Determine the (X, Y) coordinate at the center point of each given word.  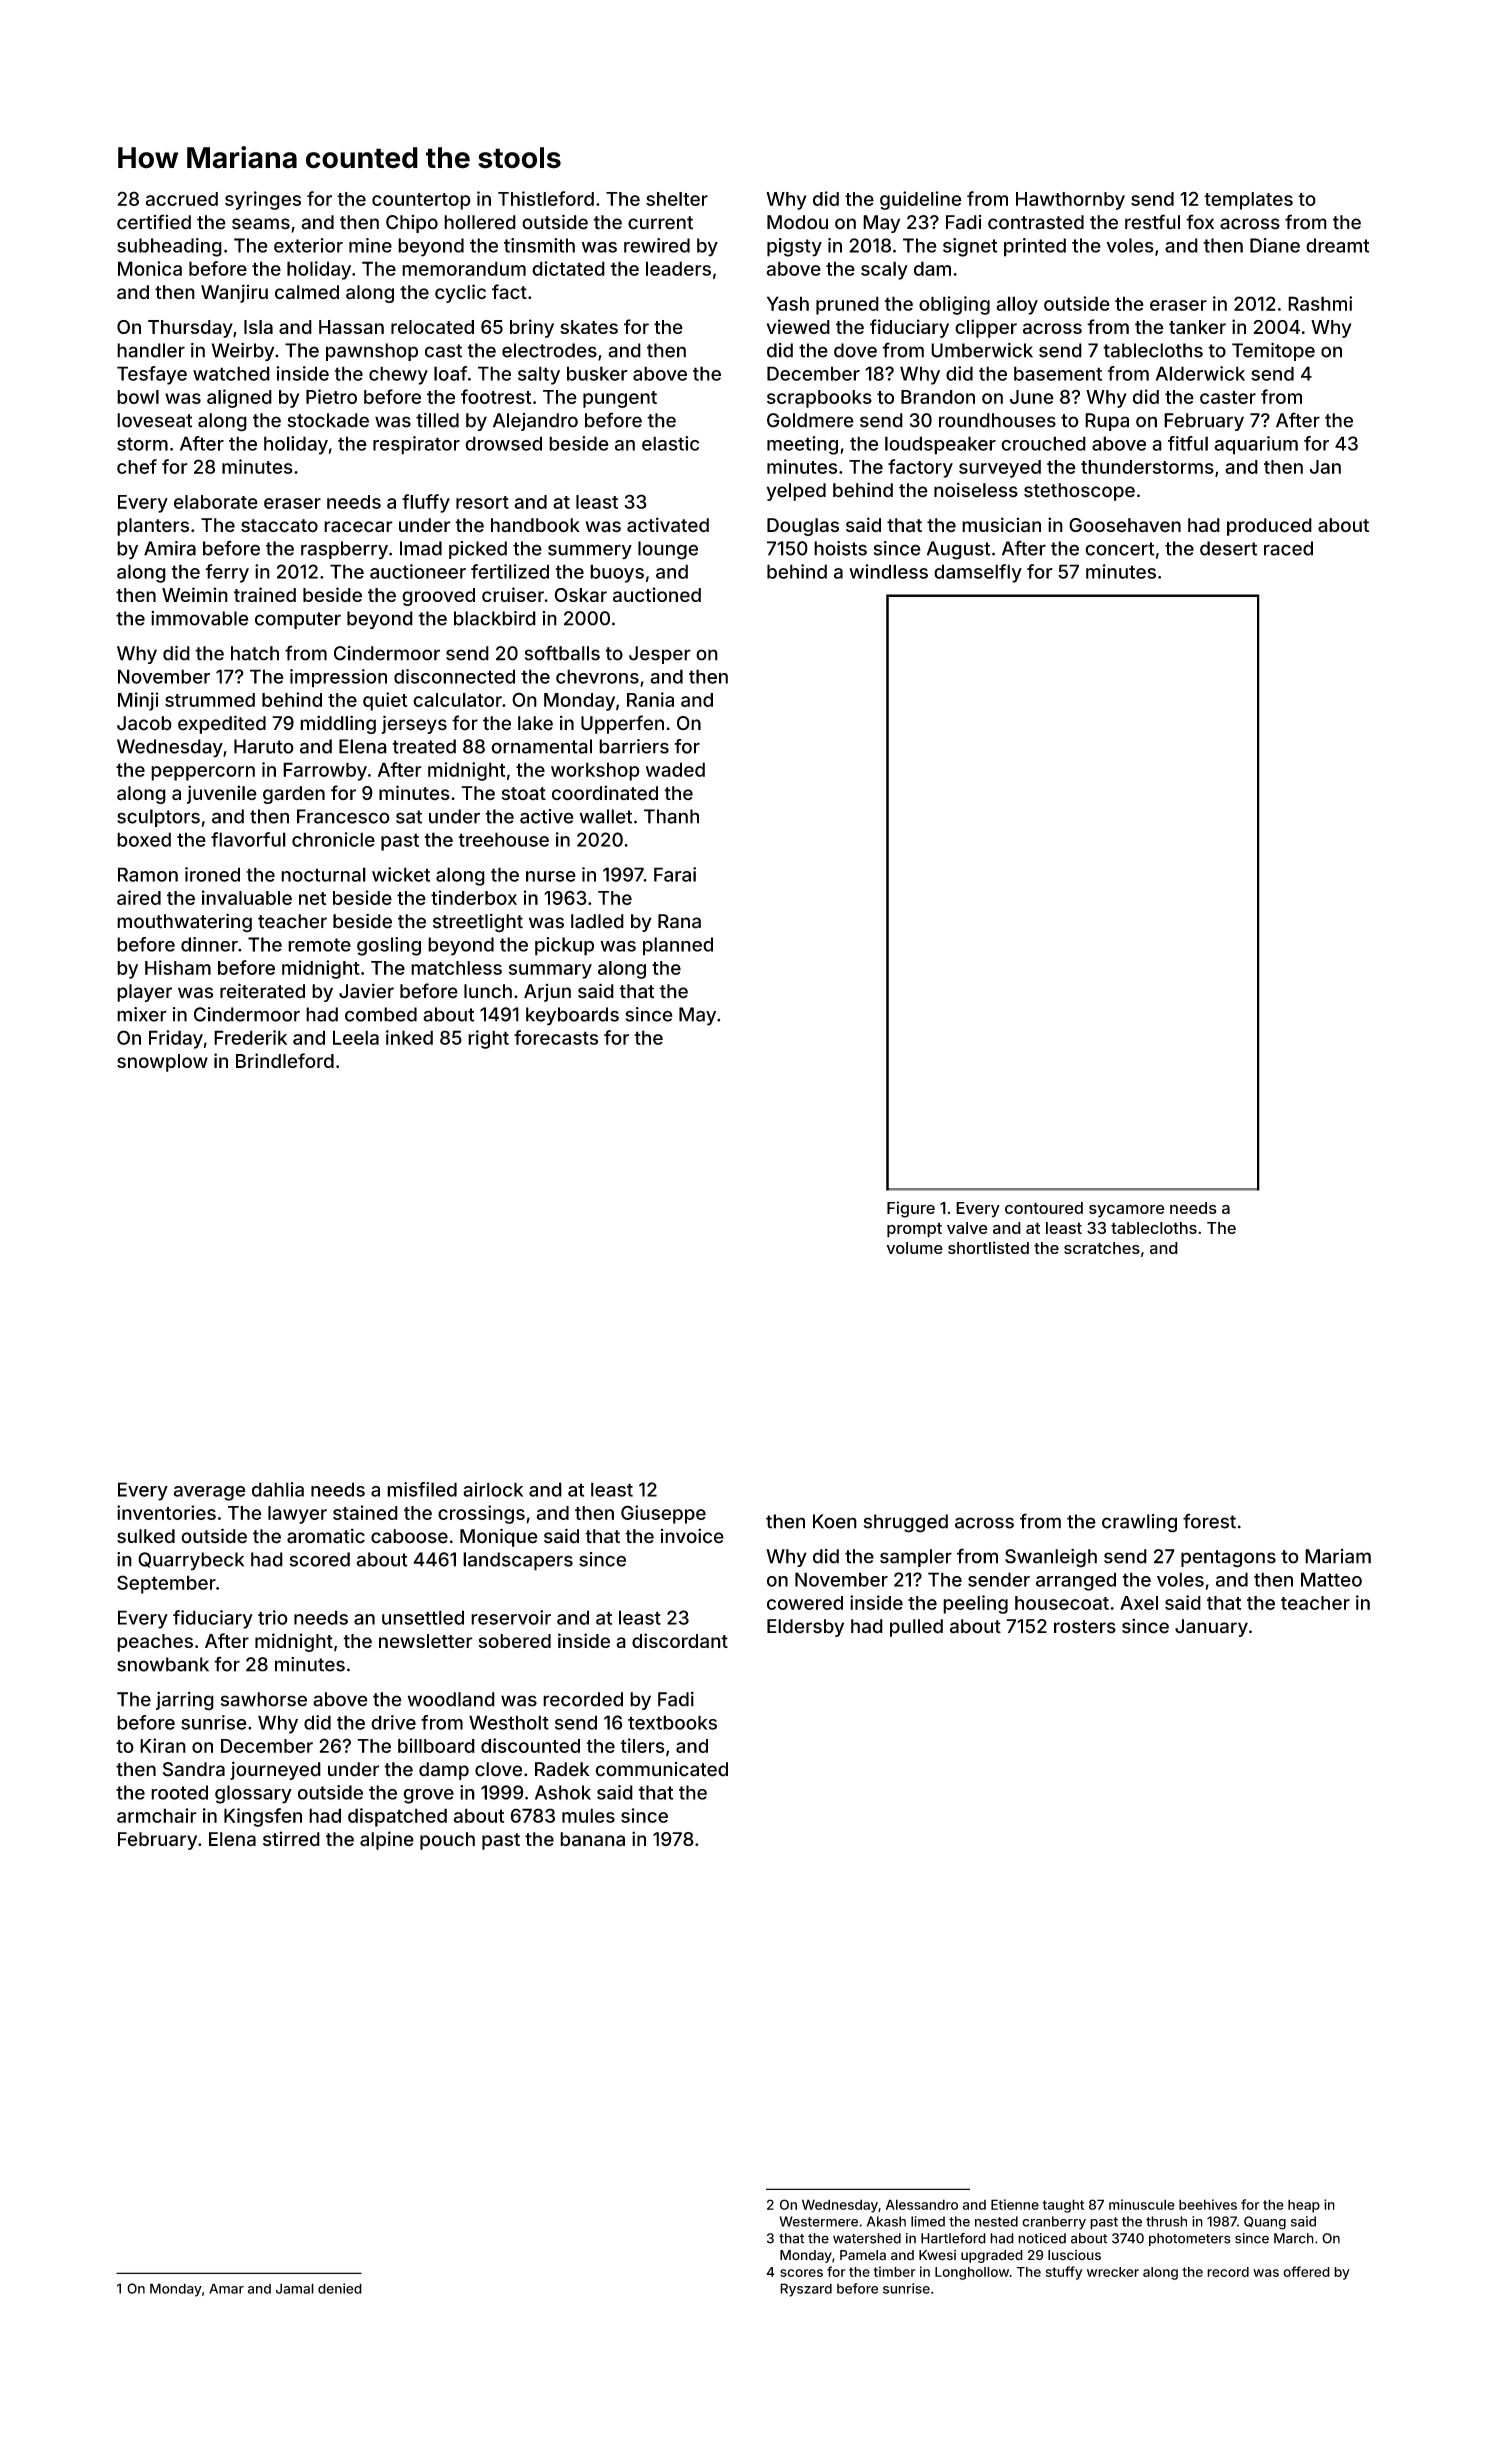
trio (273, 1617)
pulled (916, 1628)
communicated (661, 1769)
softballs (562, 653)
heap (1304, 2206)
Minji (138, 701)
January (1211, 1628)
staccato (279, 526)
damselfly (978, 573)
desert (1228, 548)
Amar (226, 2288)
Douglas (803, 527)
